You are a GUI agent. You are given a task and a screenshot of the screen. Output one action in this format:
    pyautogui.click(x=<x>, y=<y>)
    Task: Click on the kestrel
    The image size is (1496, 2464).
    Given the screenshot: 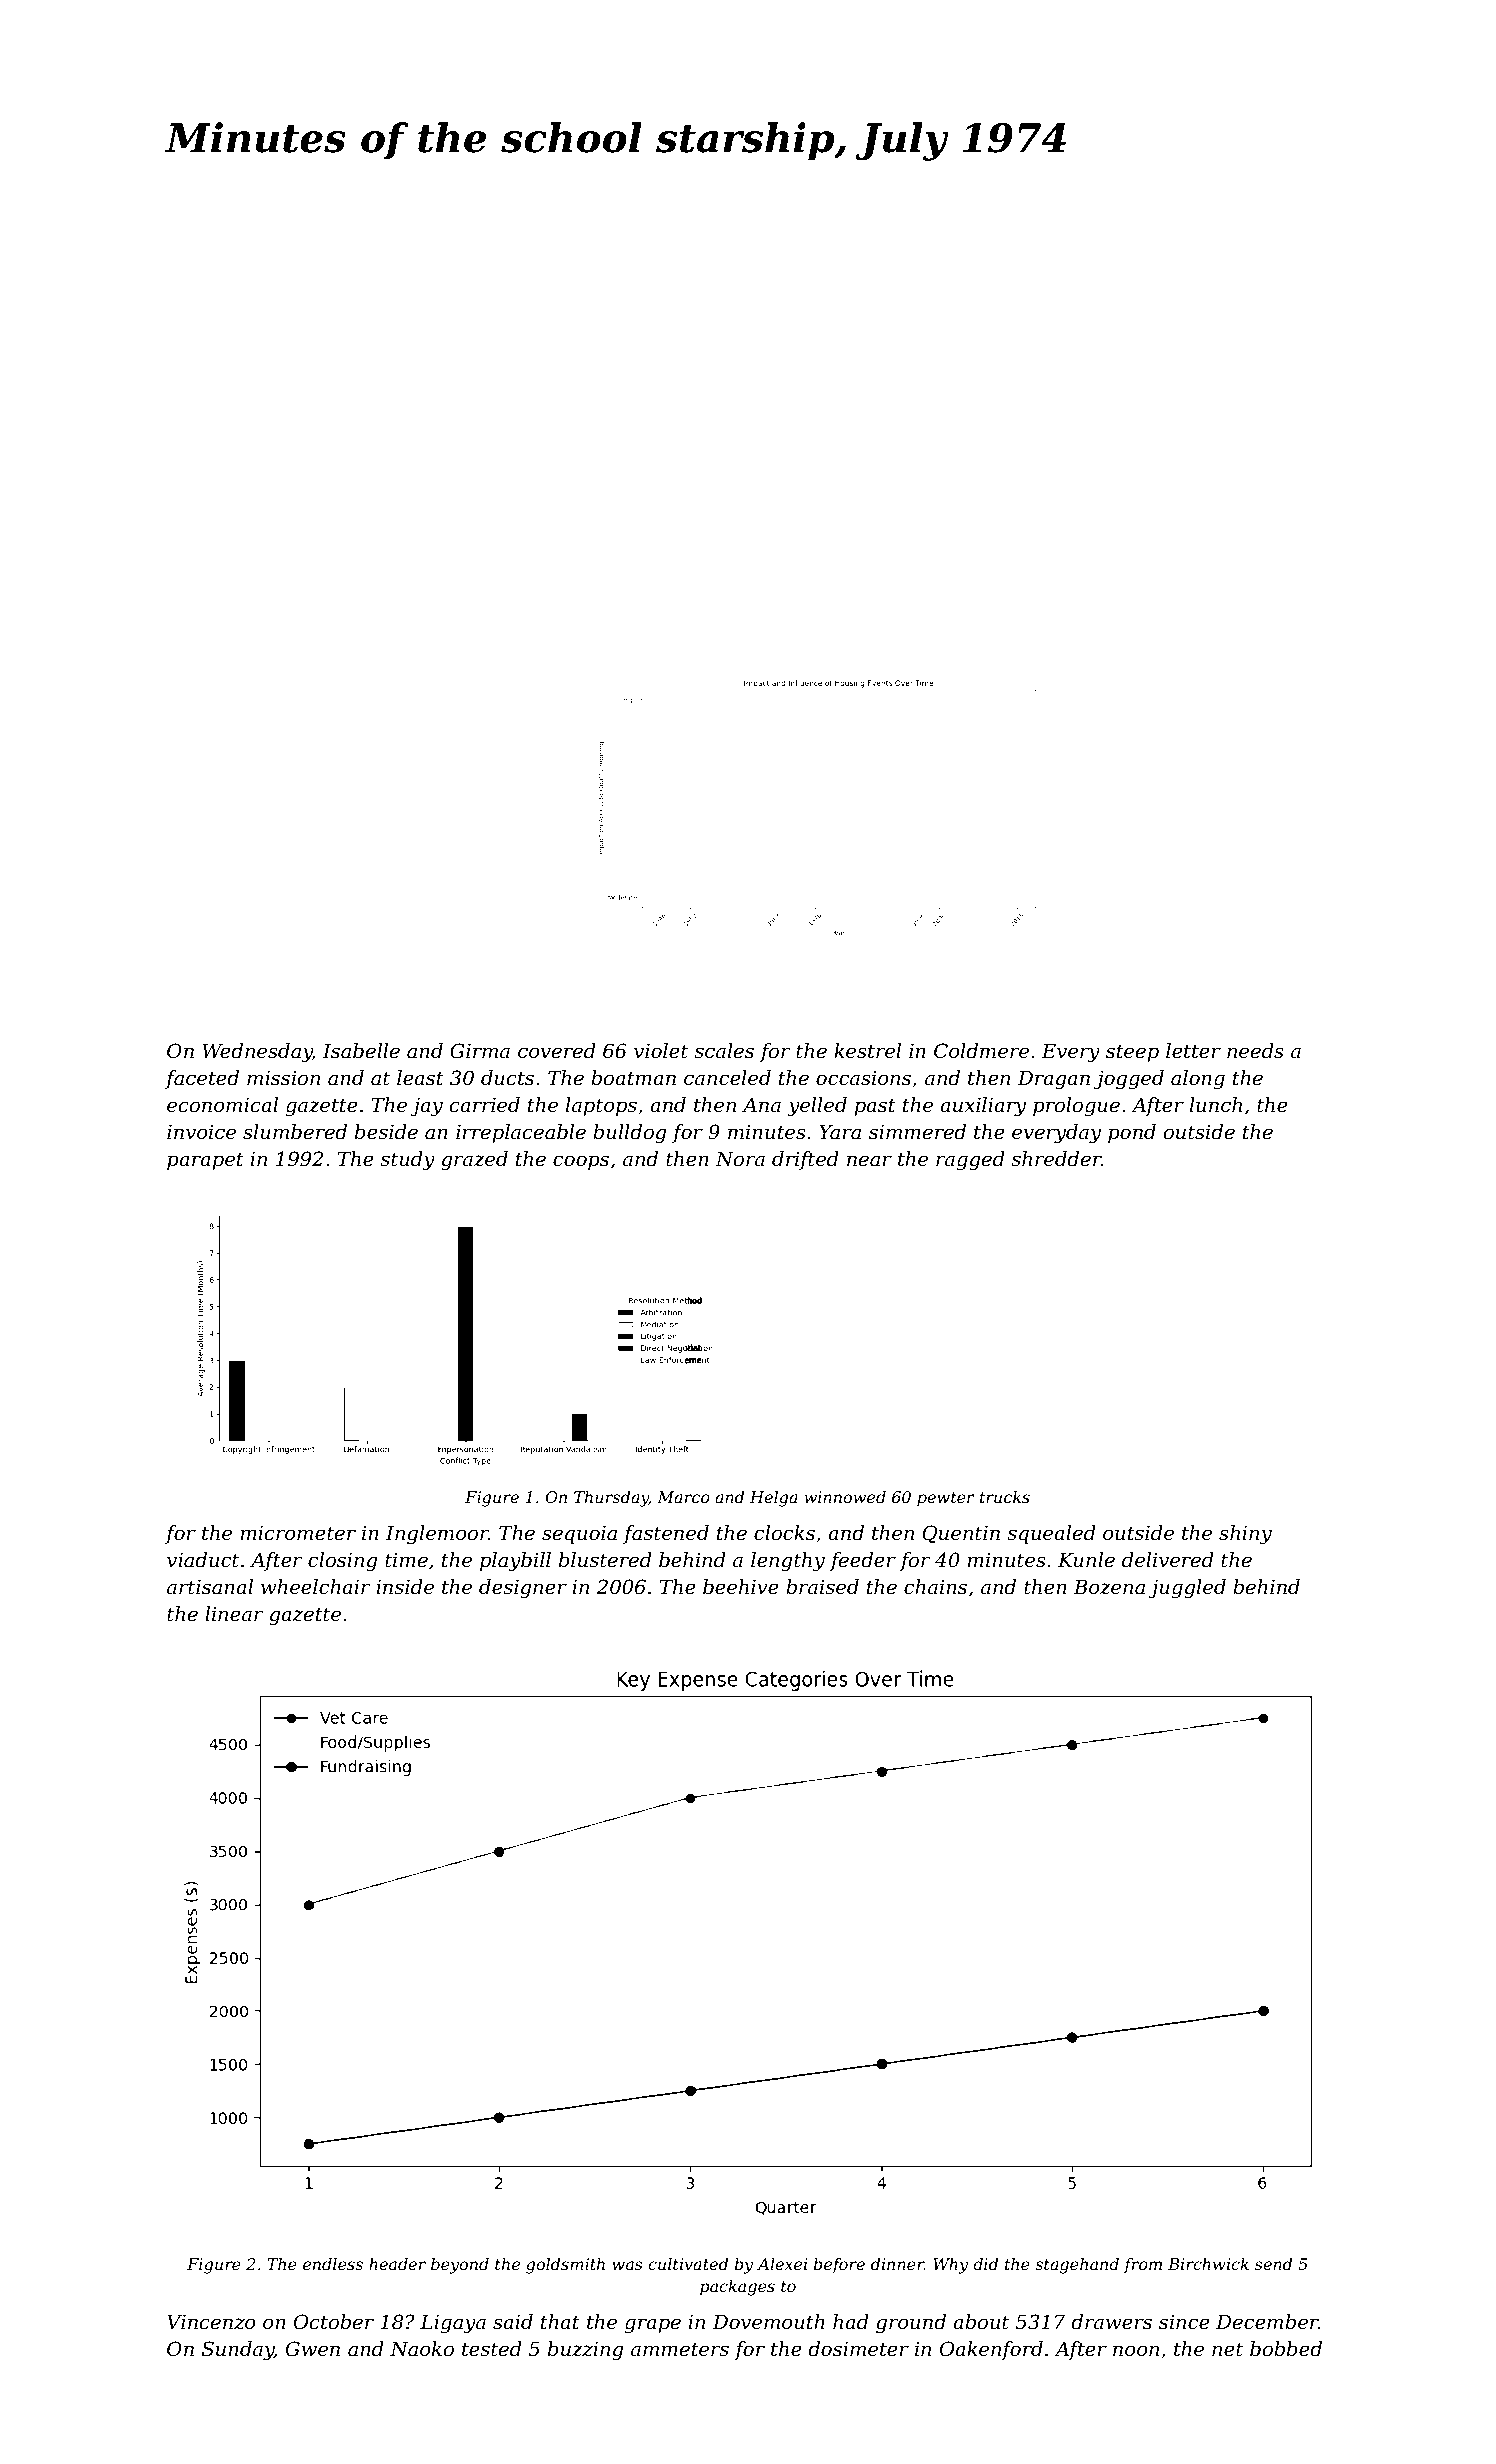 What is the action you would take?
    pyautogui.click(x=867, y=1051)
